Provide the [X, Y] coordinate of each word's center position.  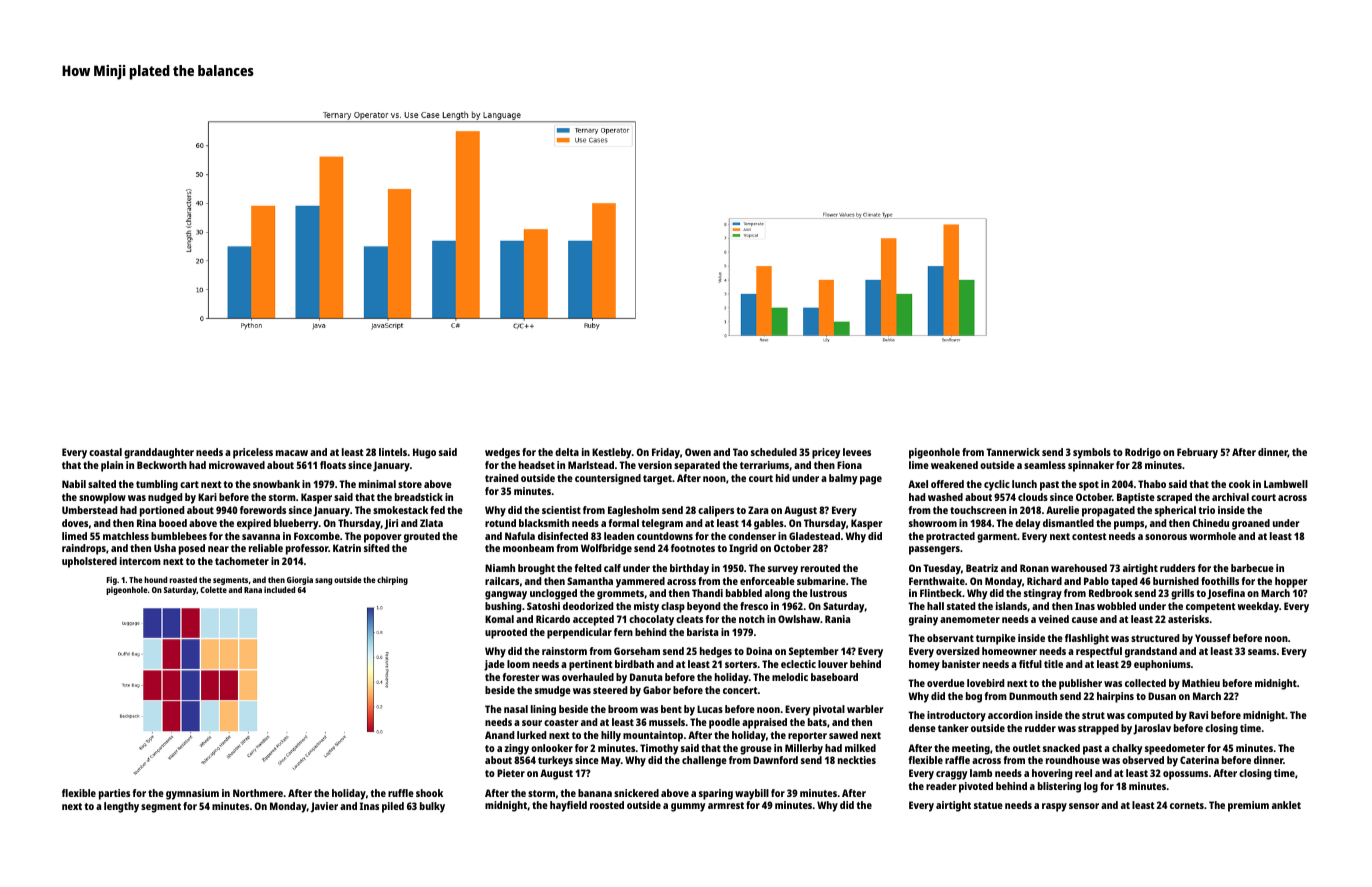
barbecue [1252, 568]
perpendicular [579, 633]
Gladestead [814, 536]
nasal [516, 709]
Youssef [1213, 638]
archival [1230, 497]
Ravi [1198, 715]
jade [494, 665]
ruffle [401, 793]
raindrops [84, 549]
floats [333, 465]
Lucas [710, 709]
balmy [843, 479]
